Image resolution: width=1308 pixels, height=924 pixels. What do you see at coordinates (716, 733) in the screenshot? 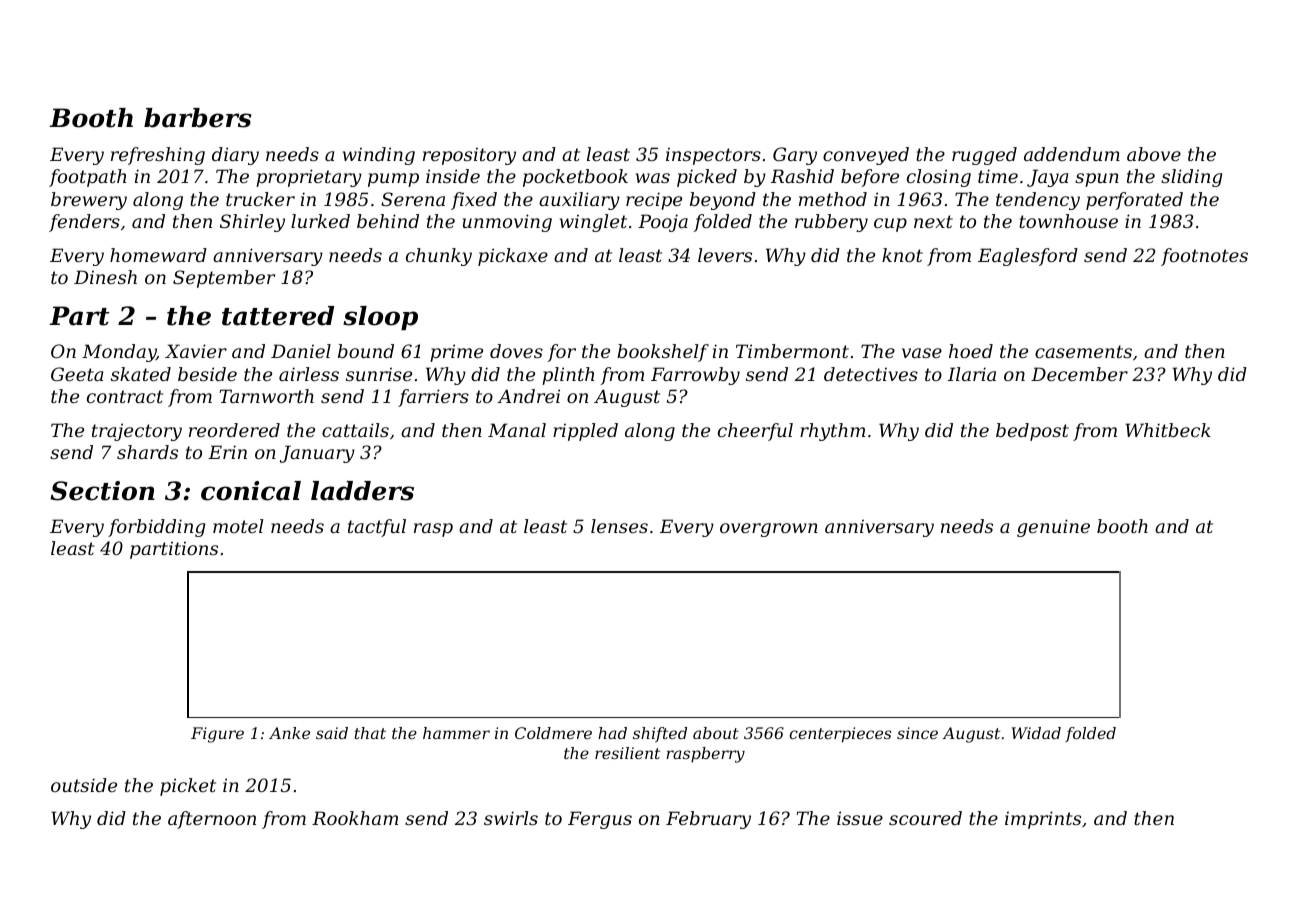
I see `about` at bounding box center [716, 733].
